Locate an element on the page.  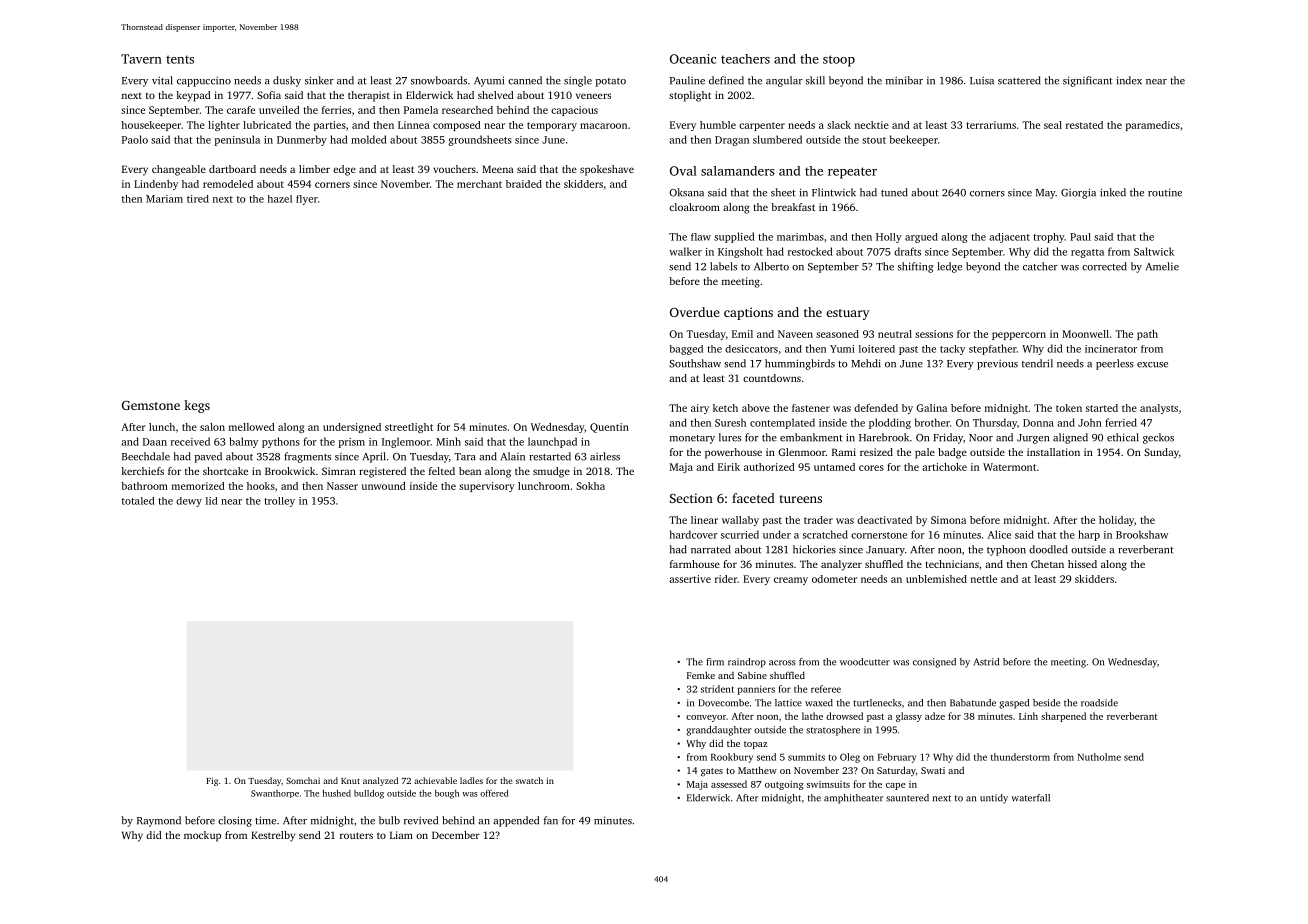
Gemstone is located at coordinates (151, 405).
